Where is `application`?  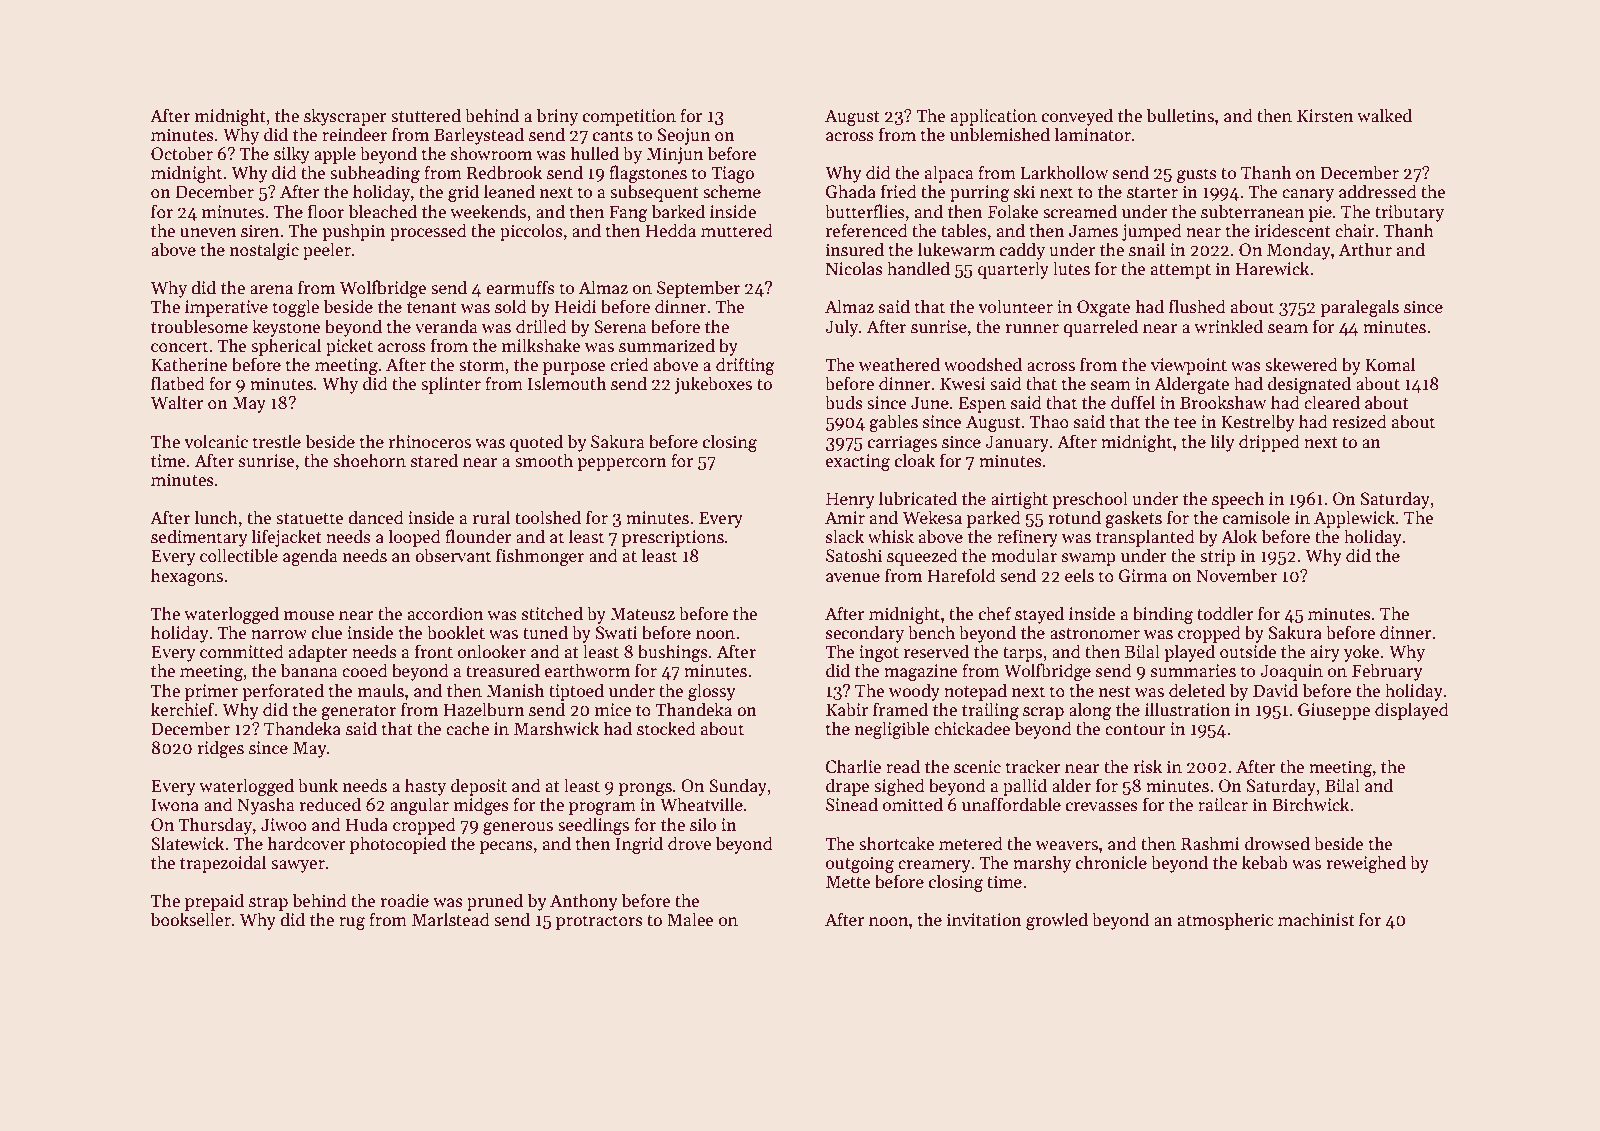 application is located at coordinates (994, 117).
